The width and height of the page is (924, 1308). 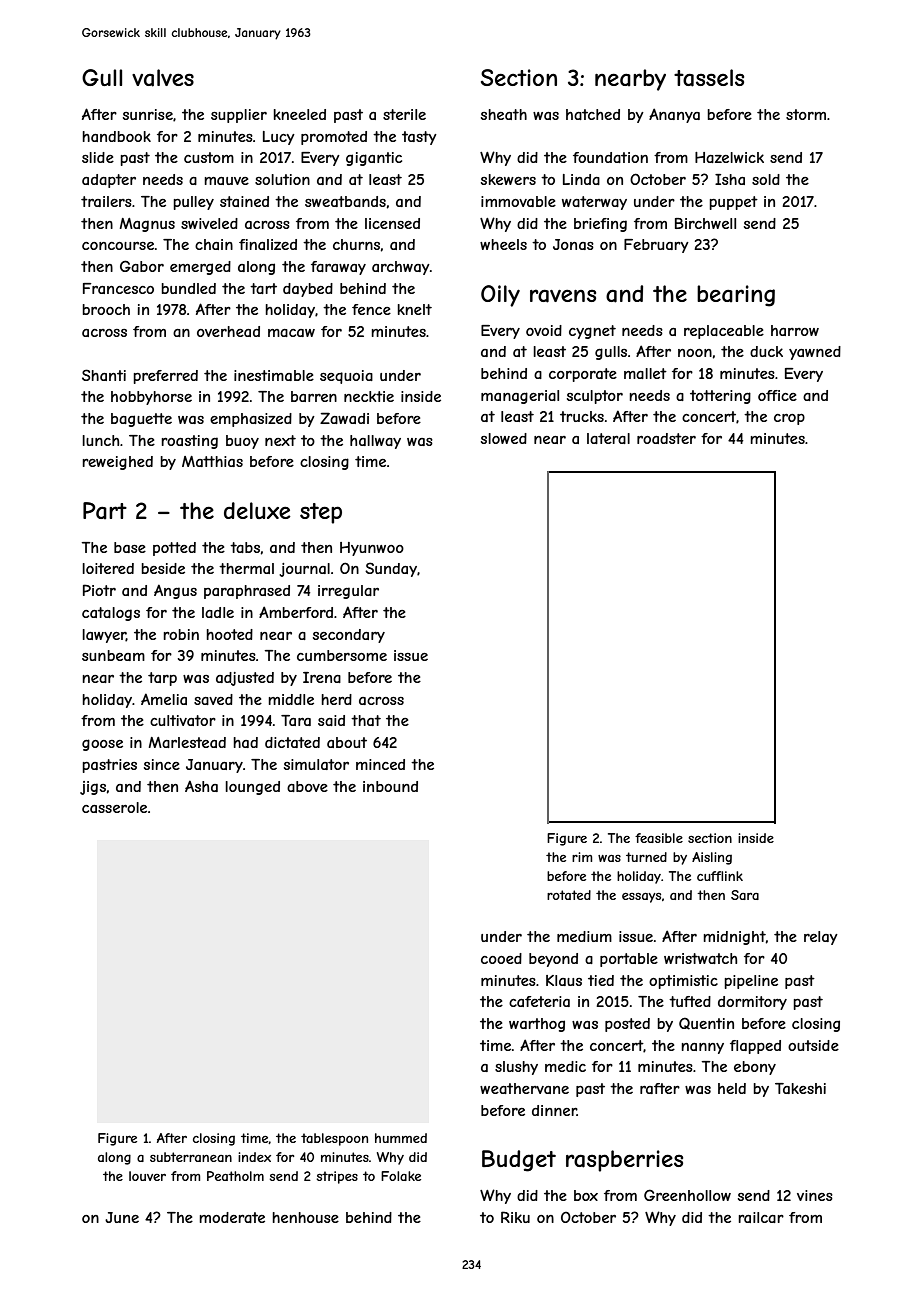 I want to click on Shanti, so click(x=104, y=375).
